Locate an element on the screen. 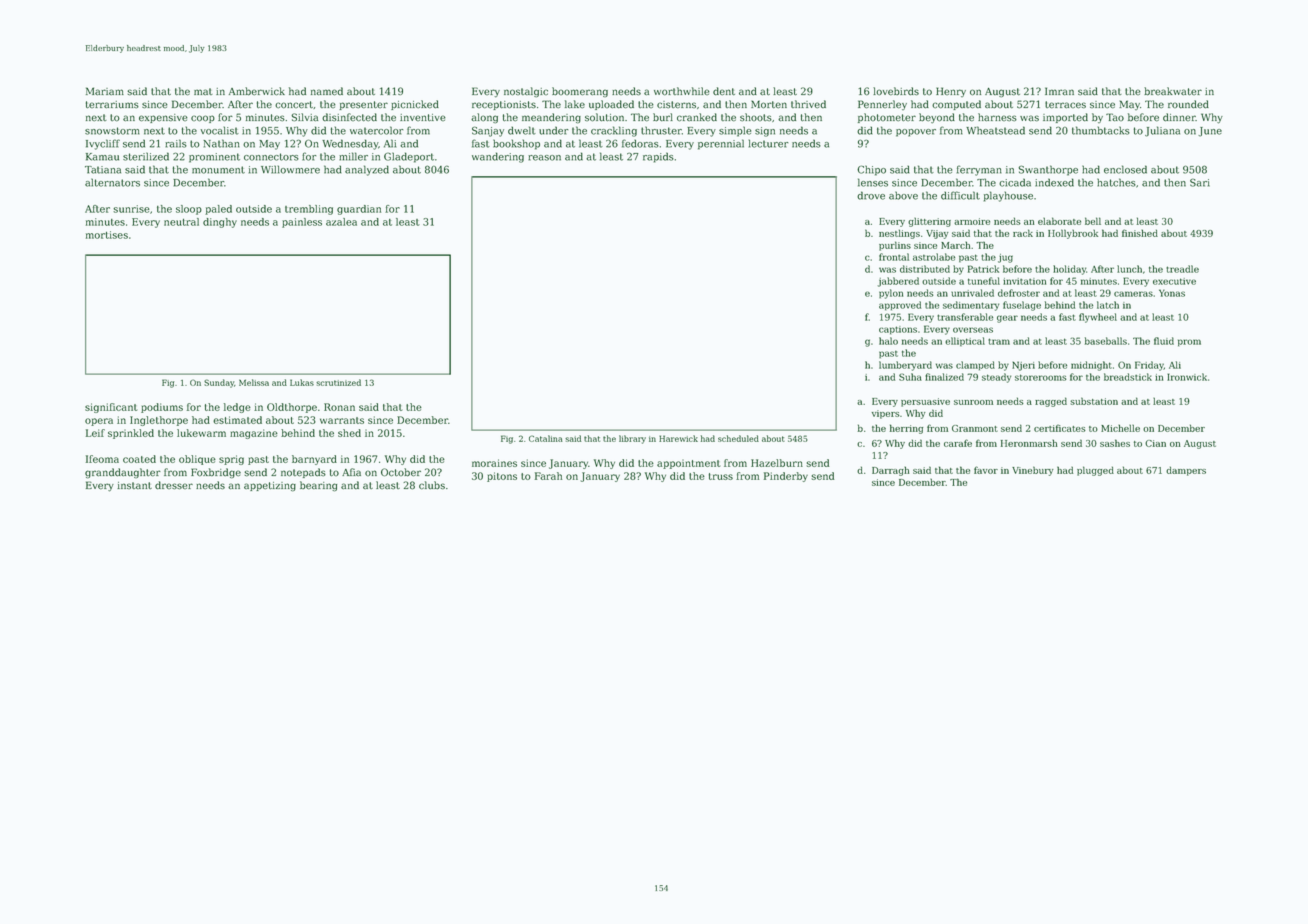 The width and height of the screenshot is (1308, 924). jabbered is located at coordinates (898, 282).
